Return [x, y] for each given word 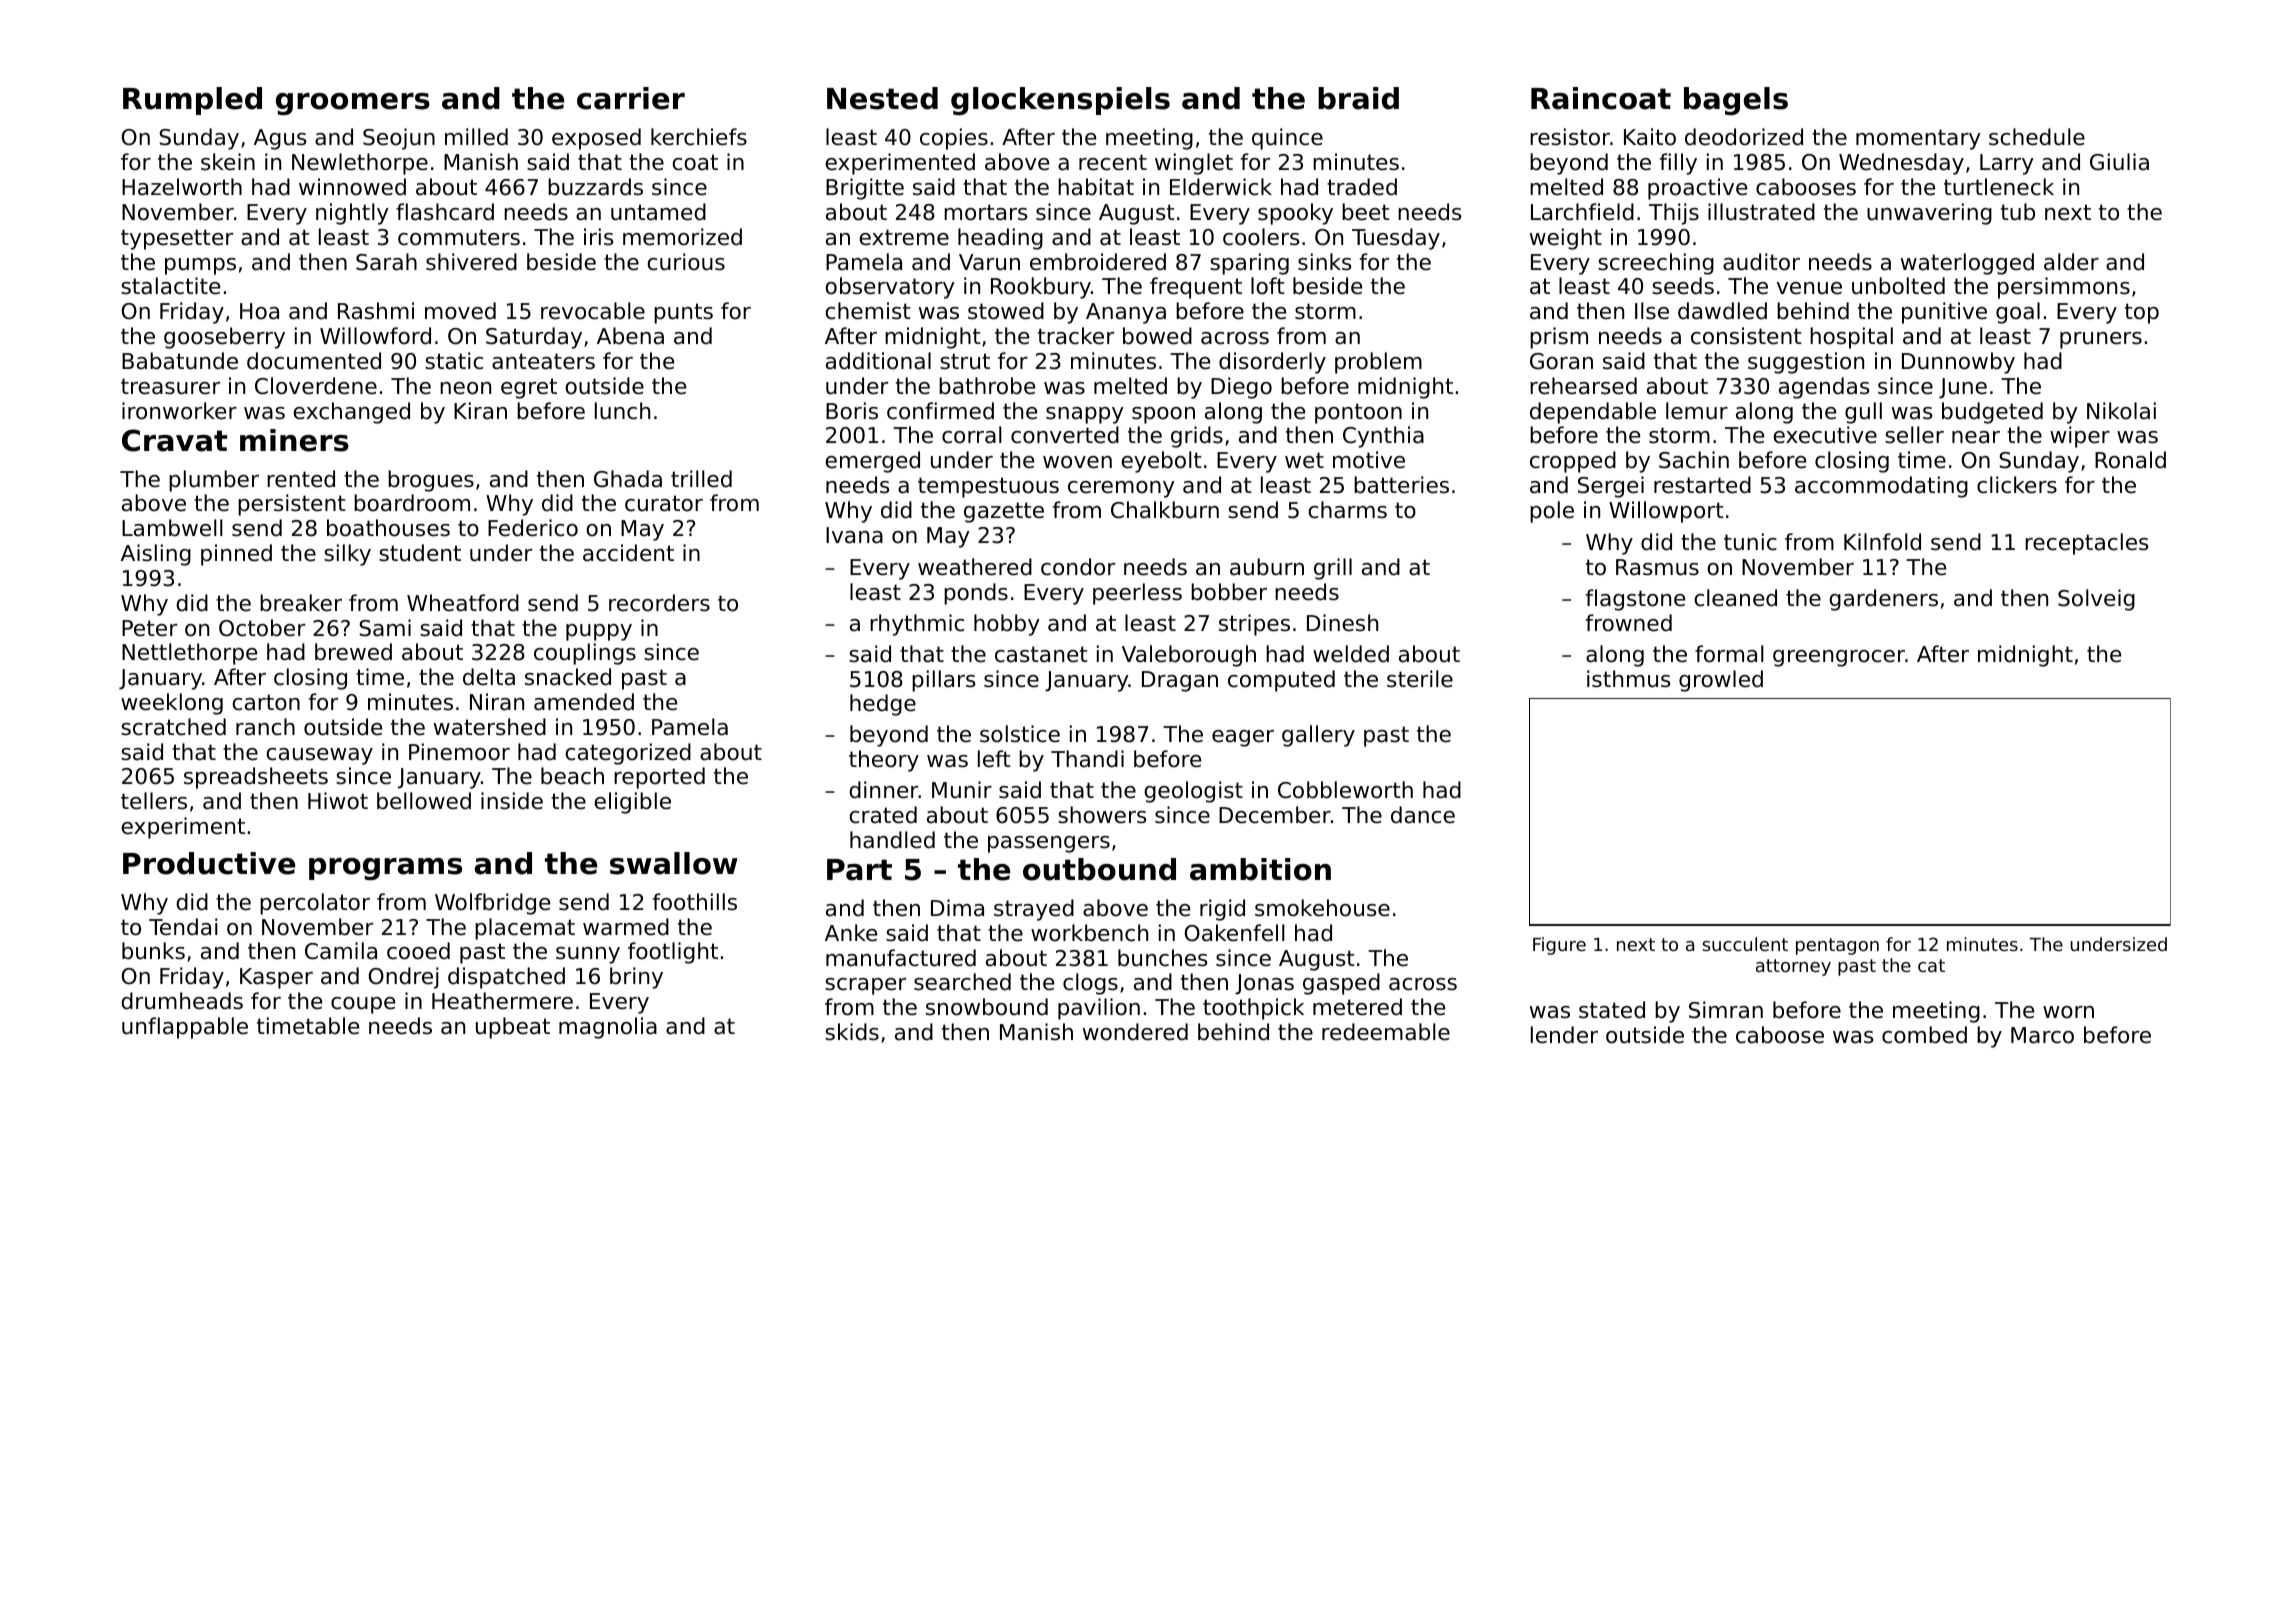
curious [686, 262]
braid [1358, 98]
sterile [1420, 679]
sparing [1249, 264]
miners [294, 440]
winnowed [352, 187]
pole [1552, 512]
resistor [1570, 137]
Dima [957, 908]
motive [1369, 460]
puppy [599, 632]
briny [636, 978]
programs [385, 869]
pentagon [1837, 946]
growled [1721, 681]
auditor [1761, 262]
